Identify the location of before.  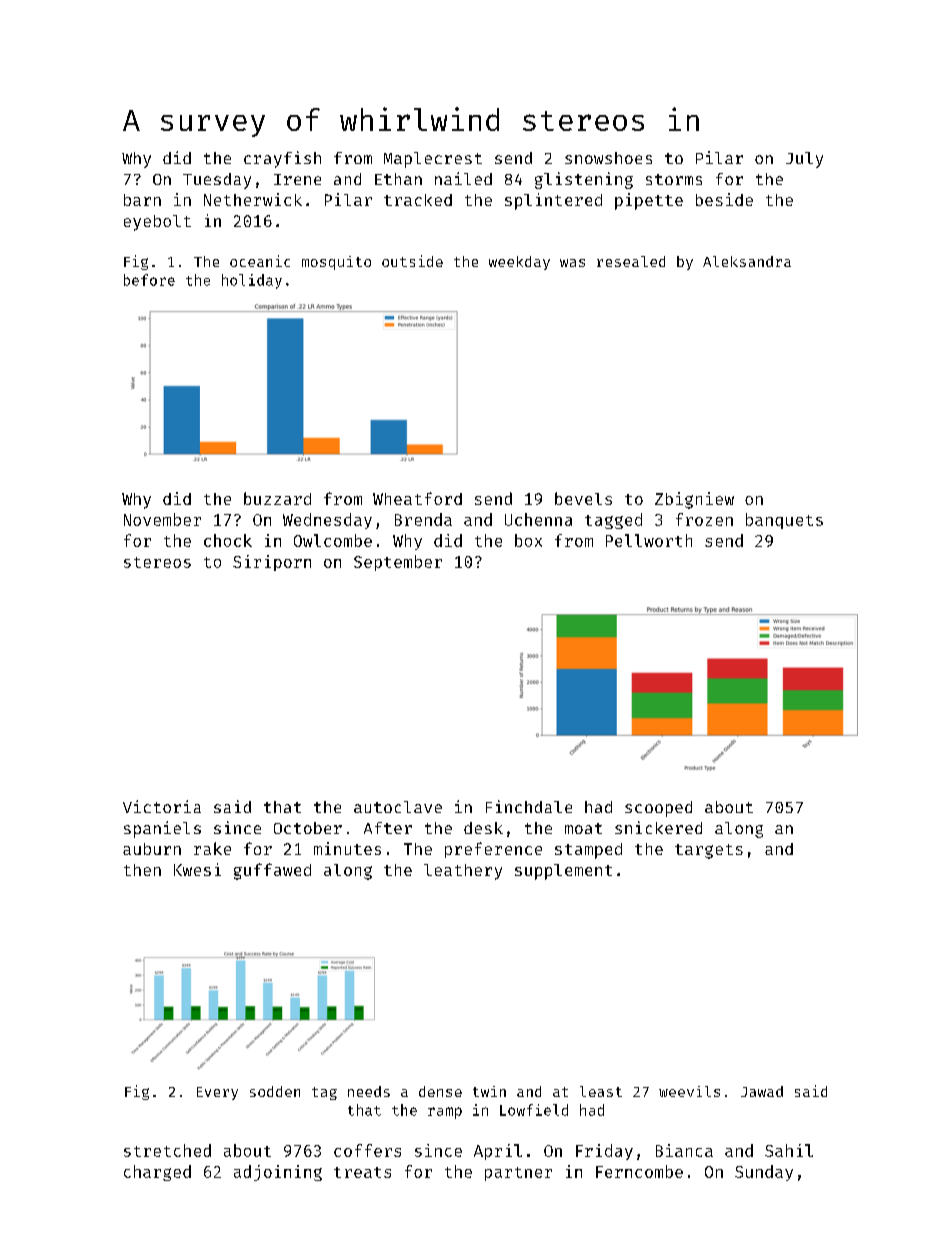
(149, 280).
